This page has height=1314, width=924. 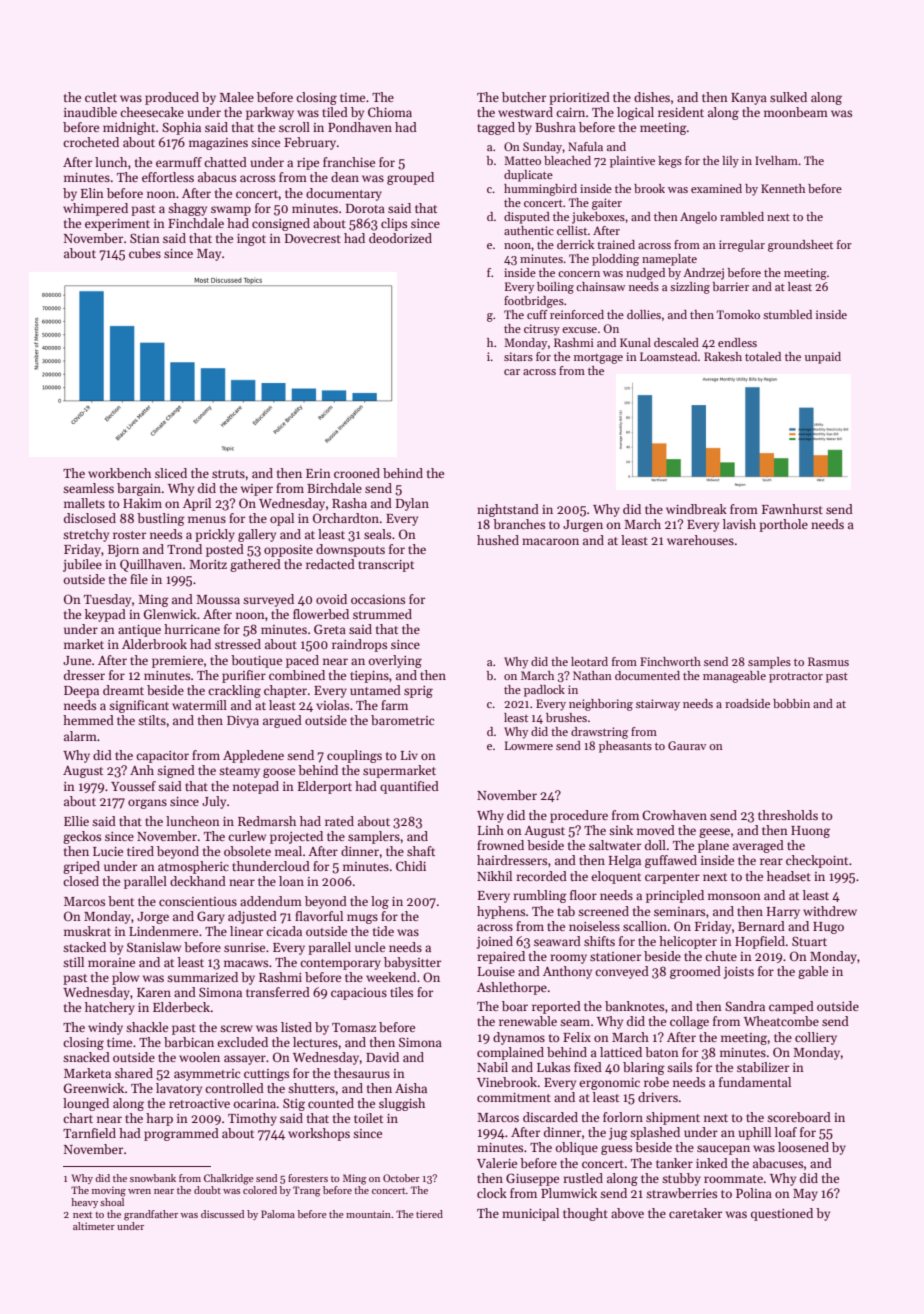 What do you see at coordinates (101, 97) in the page?
I see `cutlet` at bounding box center [101, 97].
